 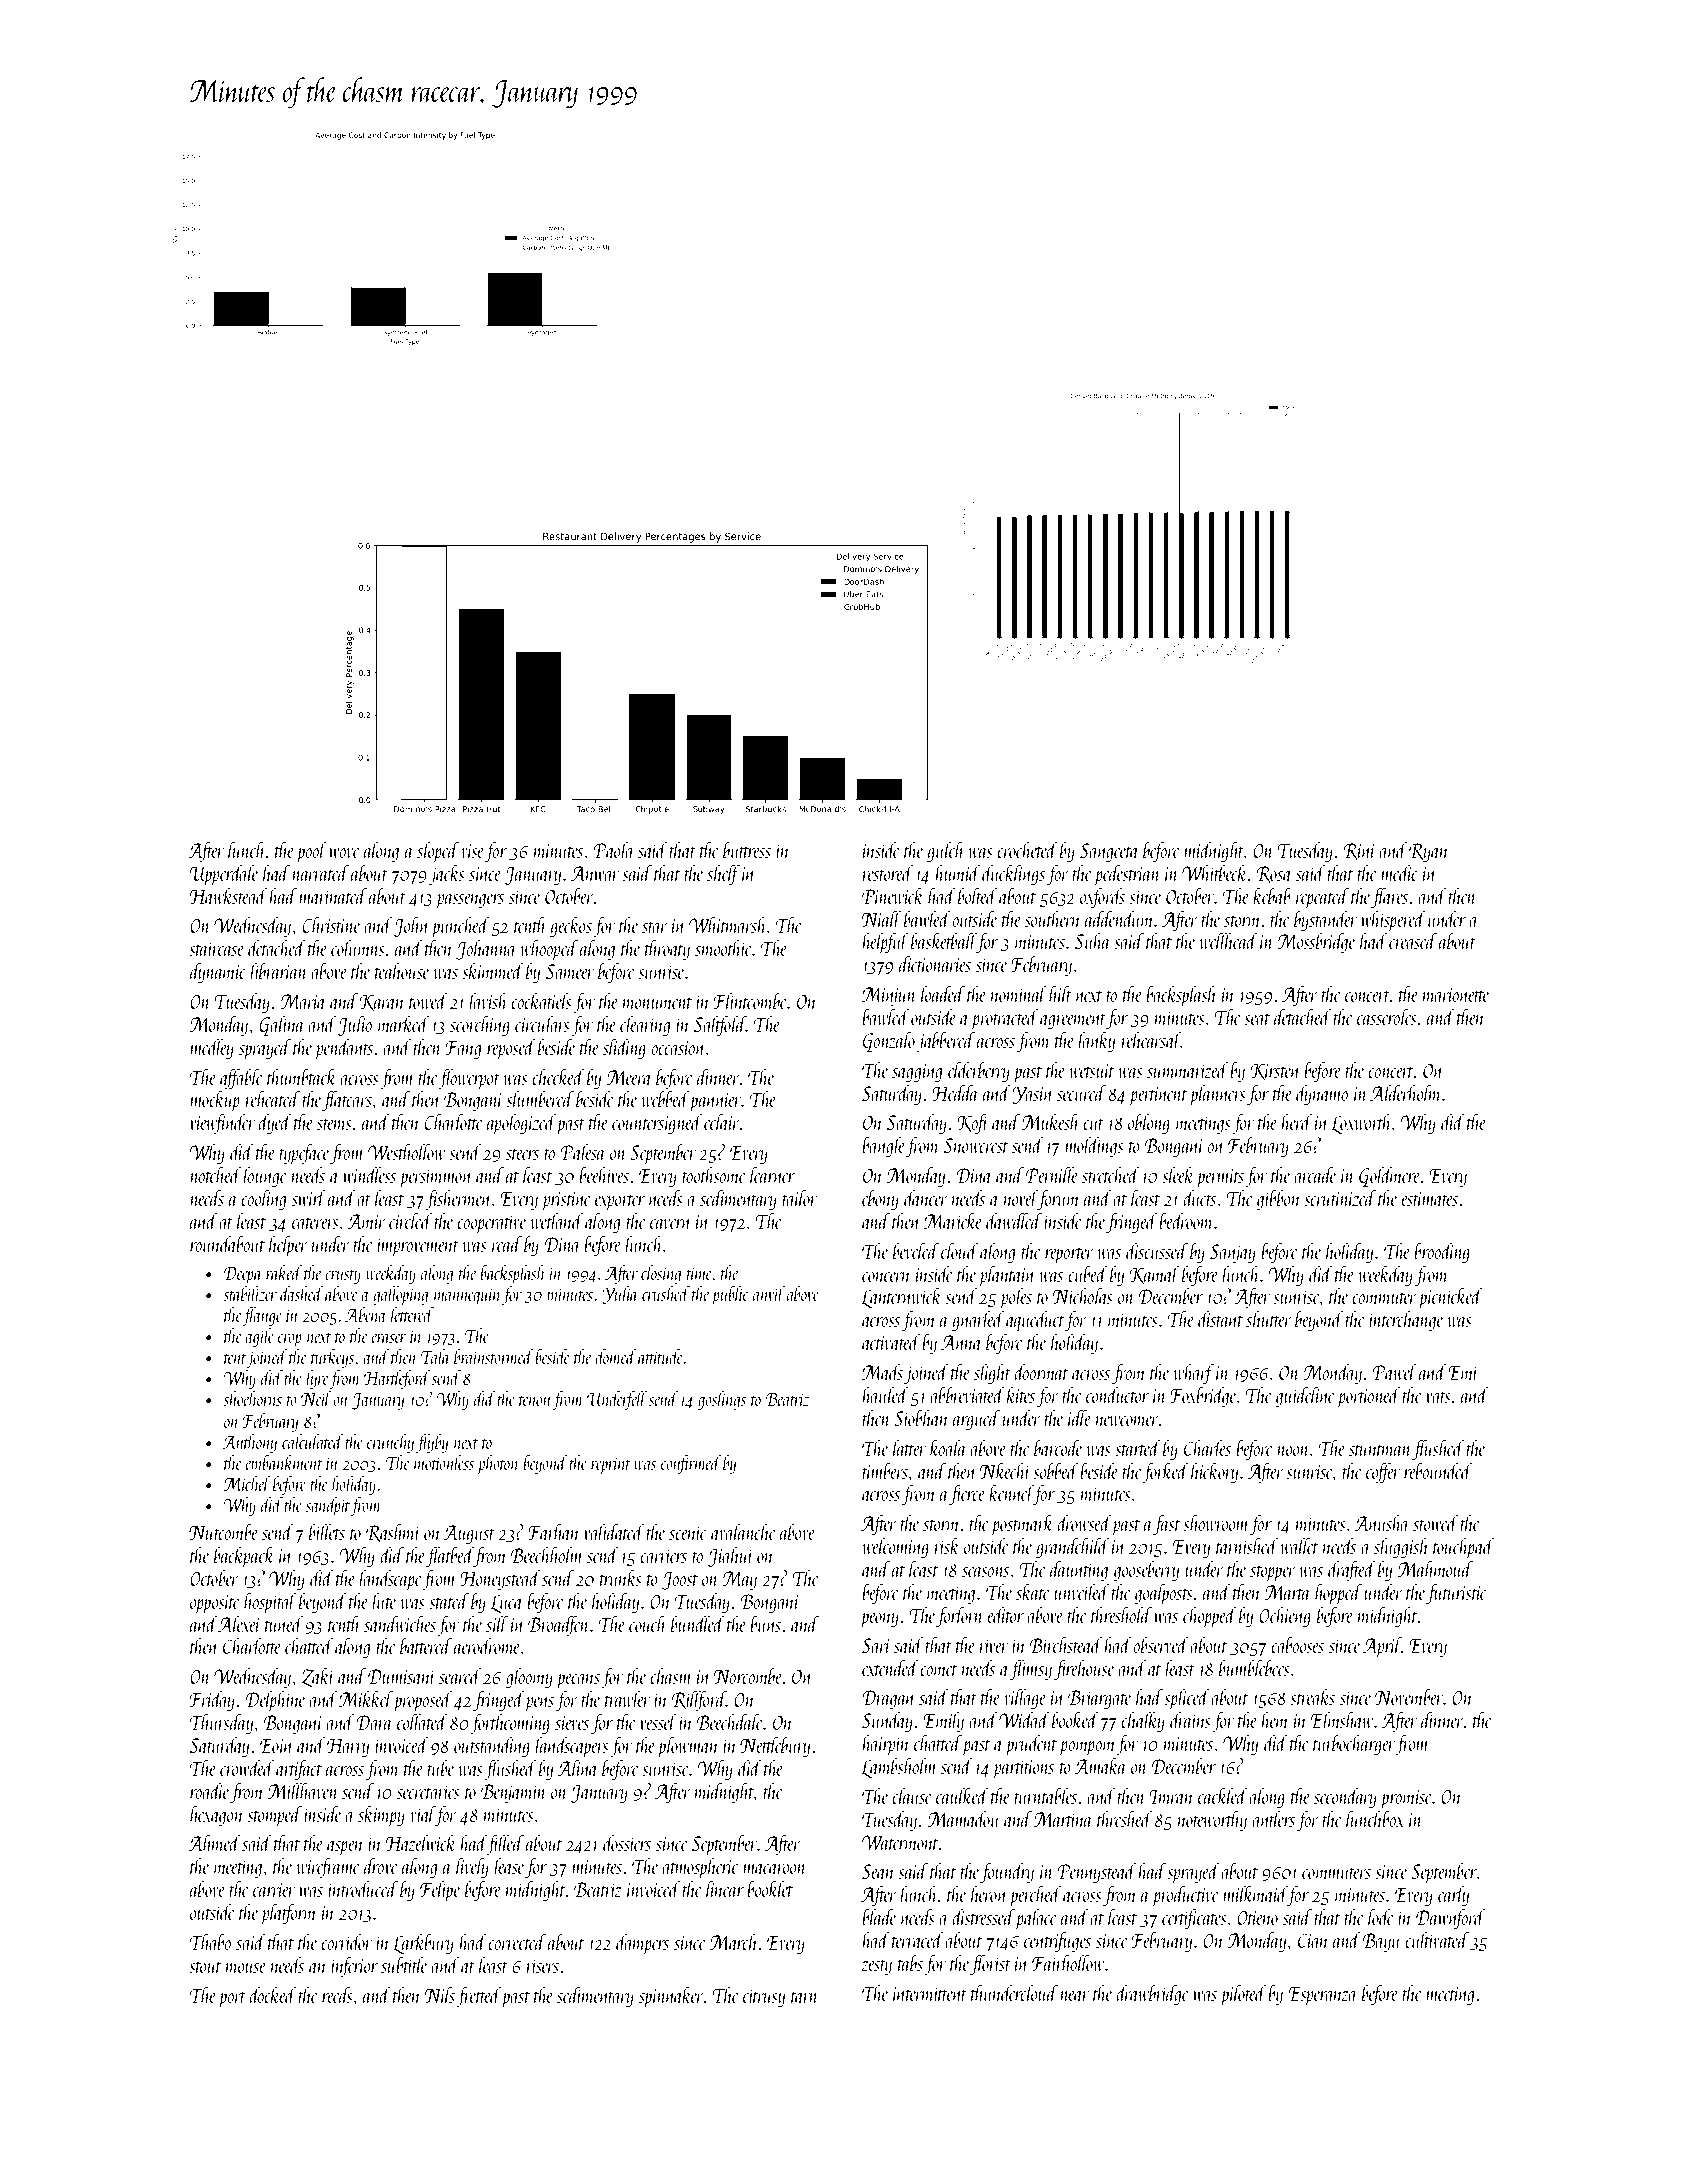 What do you see at coordinates (1438, 1397) in the page?
I see `vats` at bounding box center [1438, 1397].
